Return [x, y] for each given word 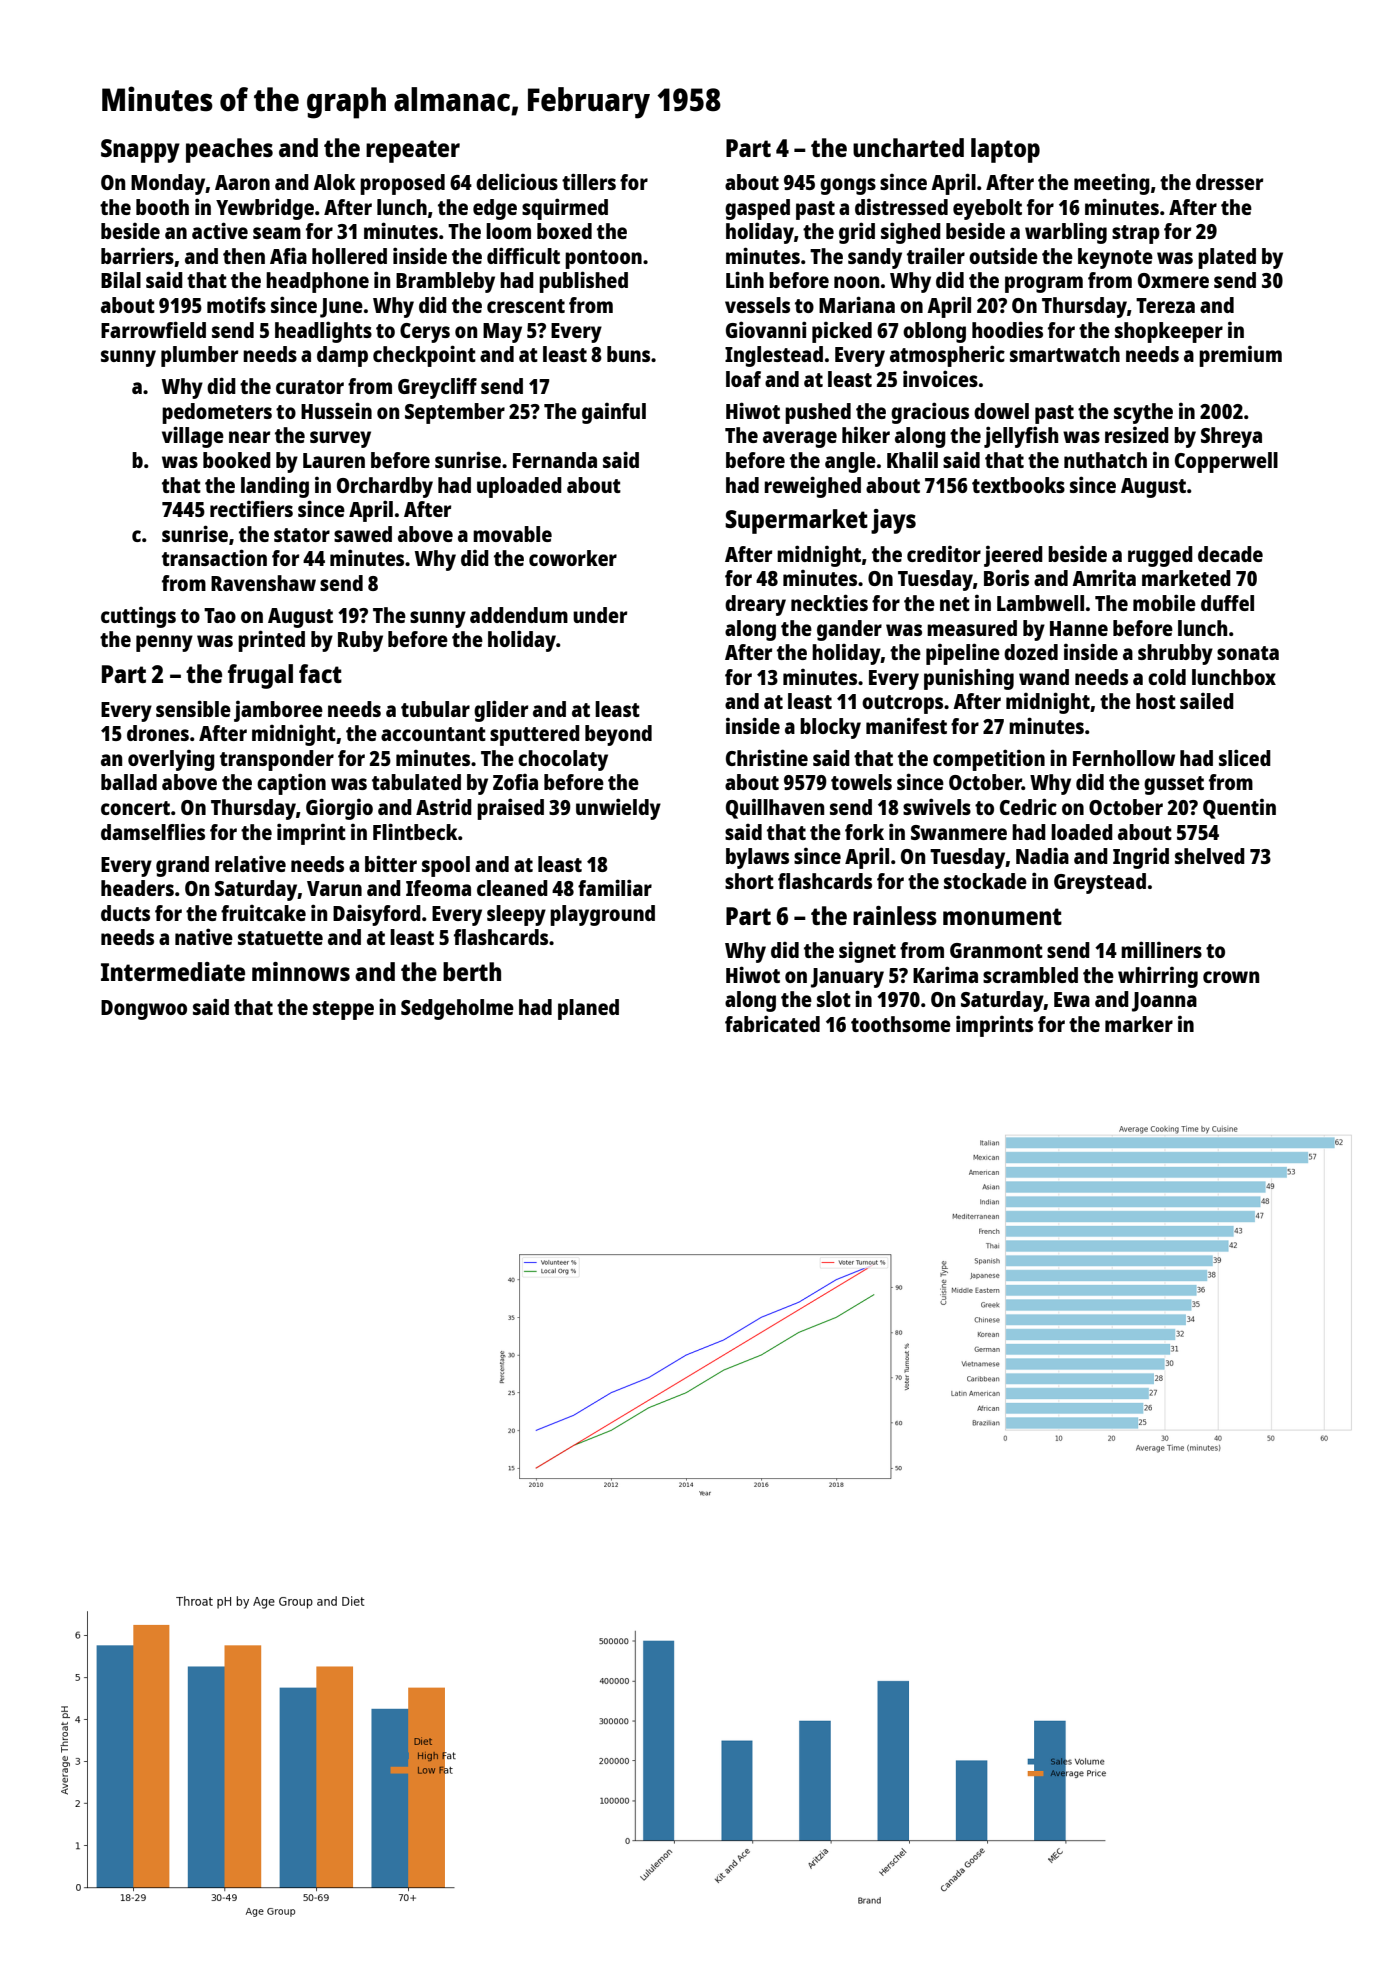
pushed [818, 413]
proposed [402, 184]
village [193, 437]
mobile [1164, 602]
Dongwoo [144, 1010]
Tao [220, 615]
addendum [519, 615]
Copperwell [1226, 462]
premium [1240, 356]
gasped [757, 209]
